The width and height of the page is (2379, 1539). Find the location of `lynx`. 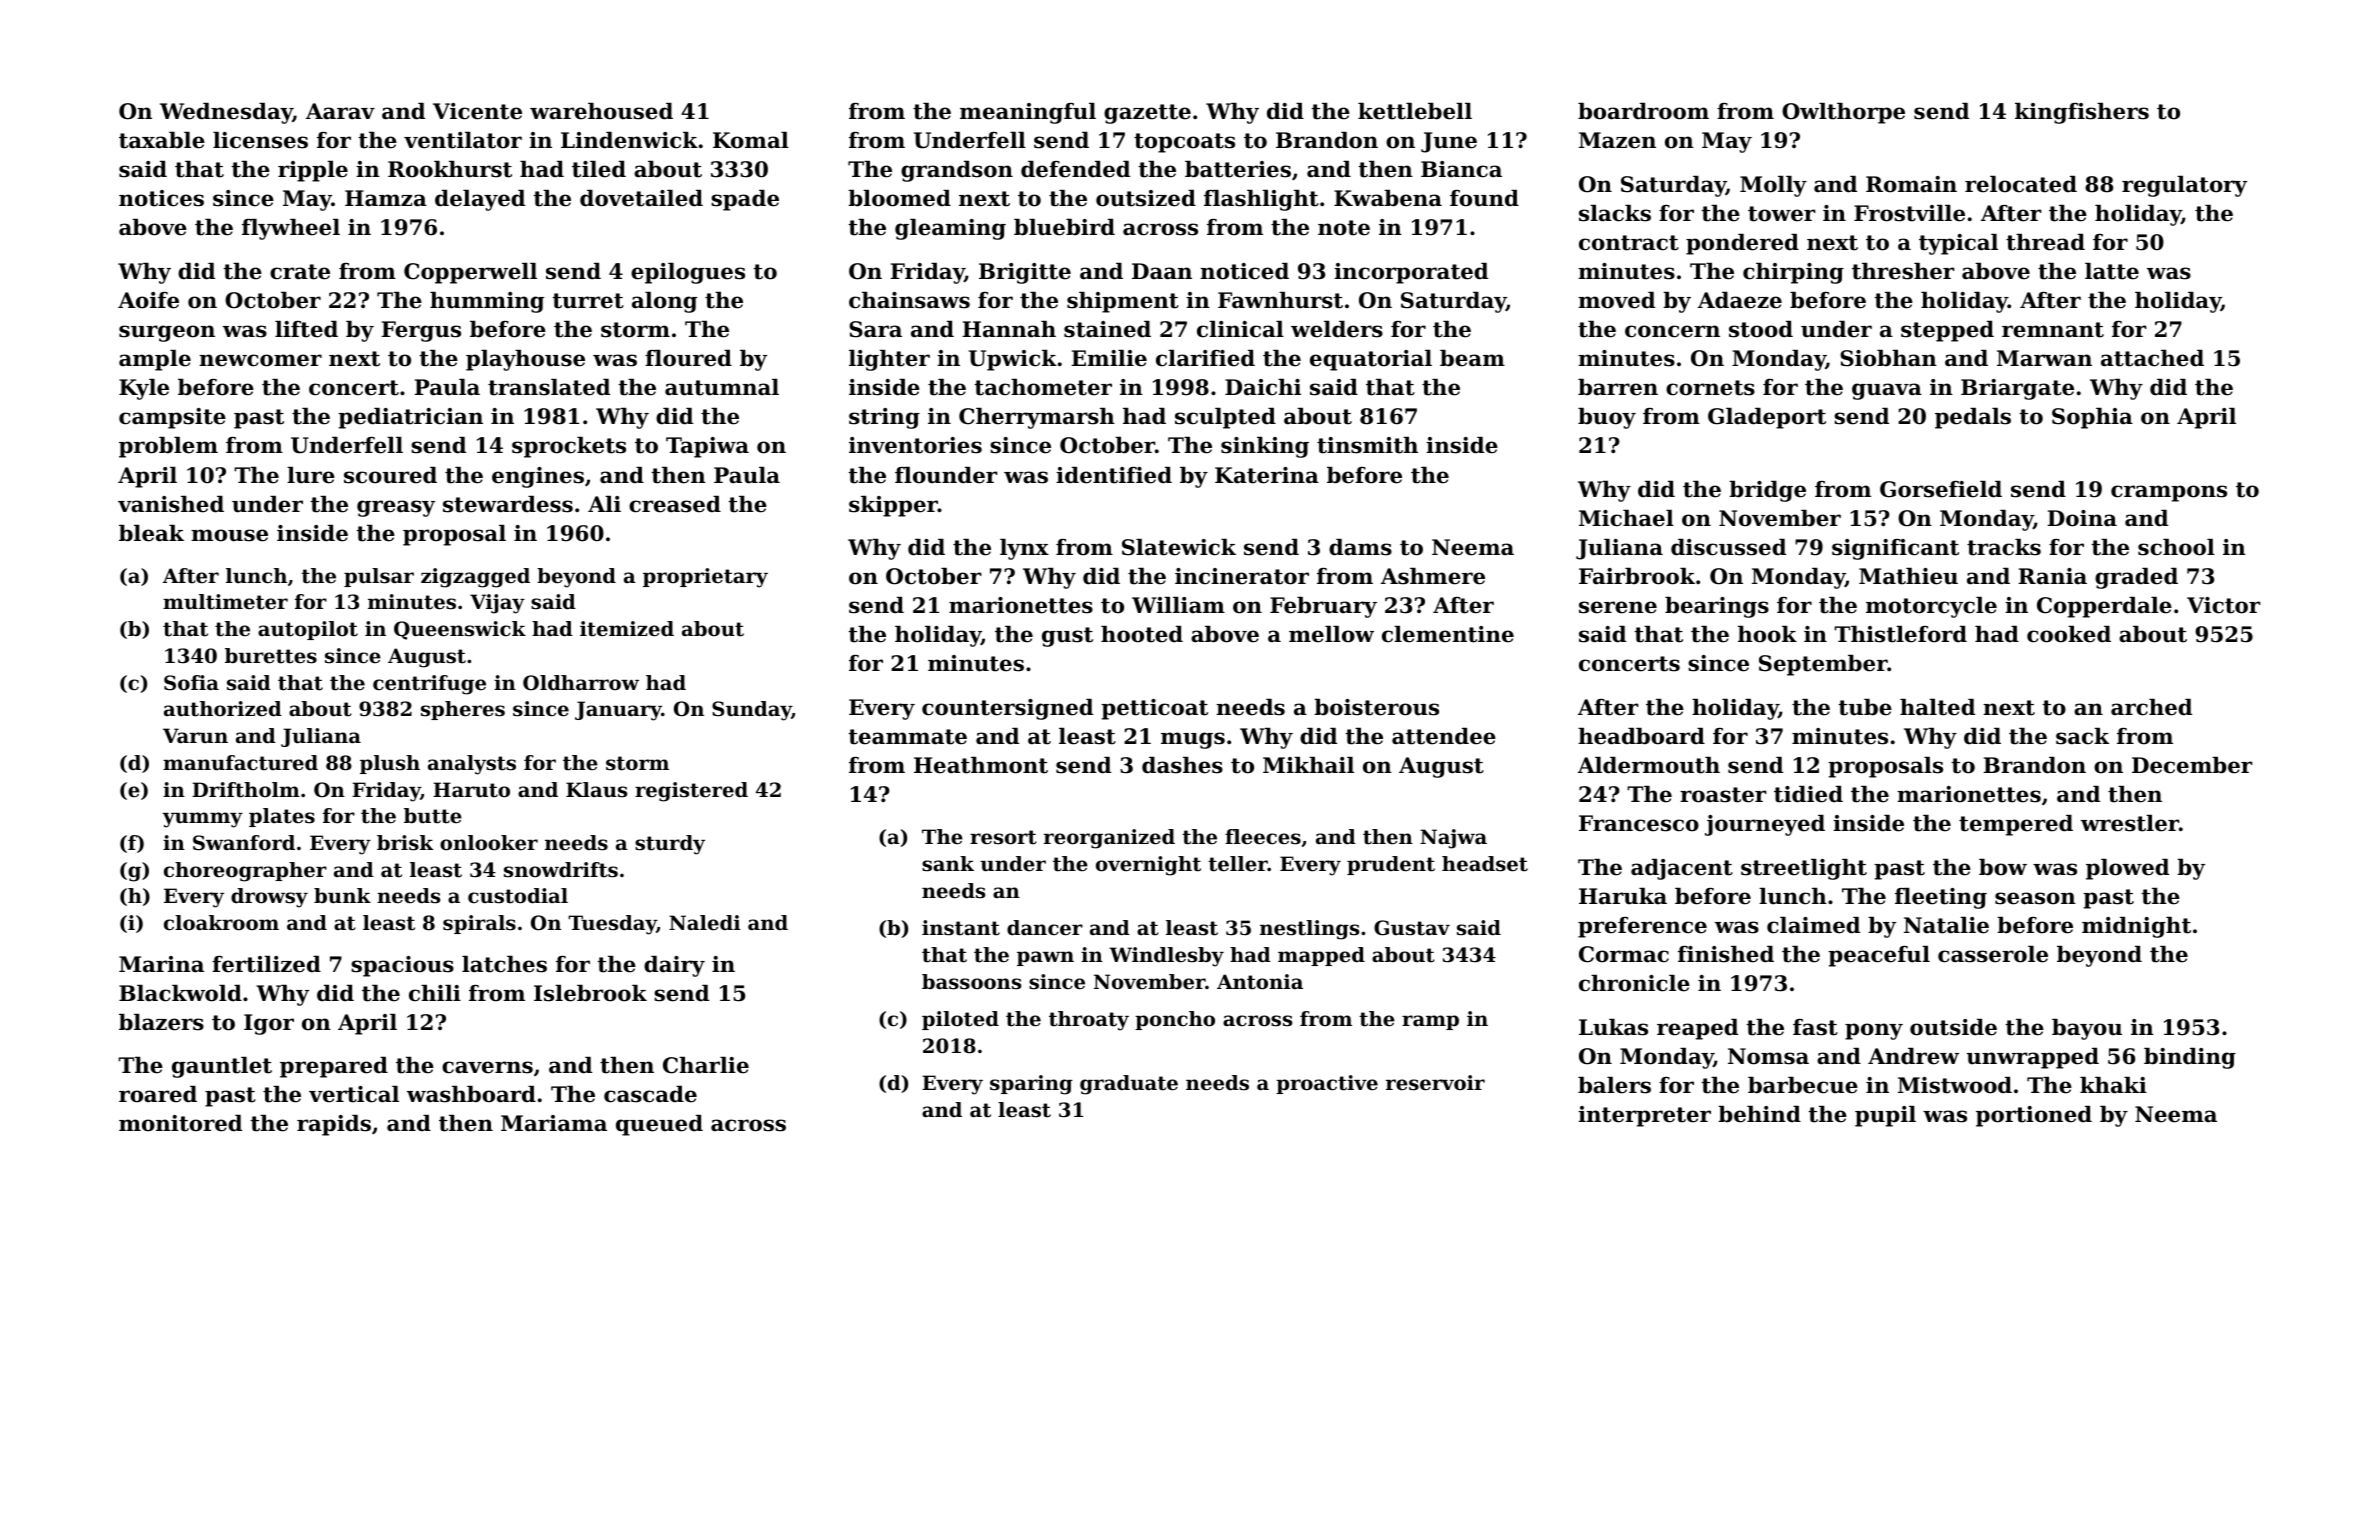

lynx is located at coordinates (1024, 549).
